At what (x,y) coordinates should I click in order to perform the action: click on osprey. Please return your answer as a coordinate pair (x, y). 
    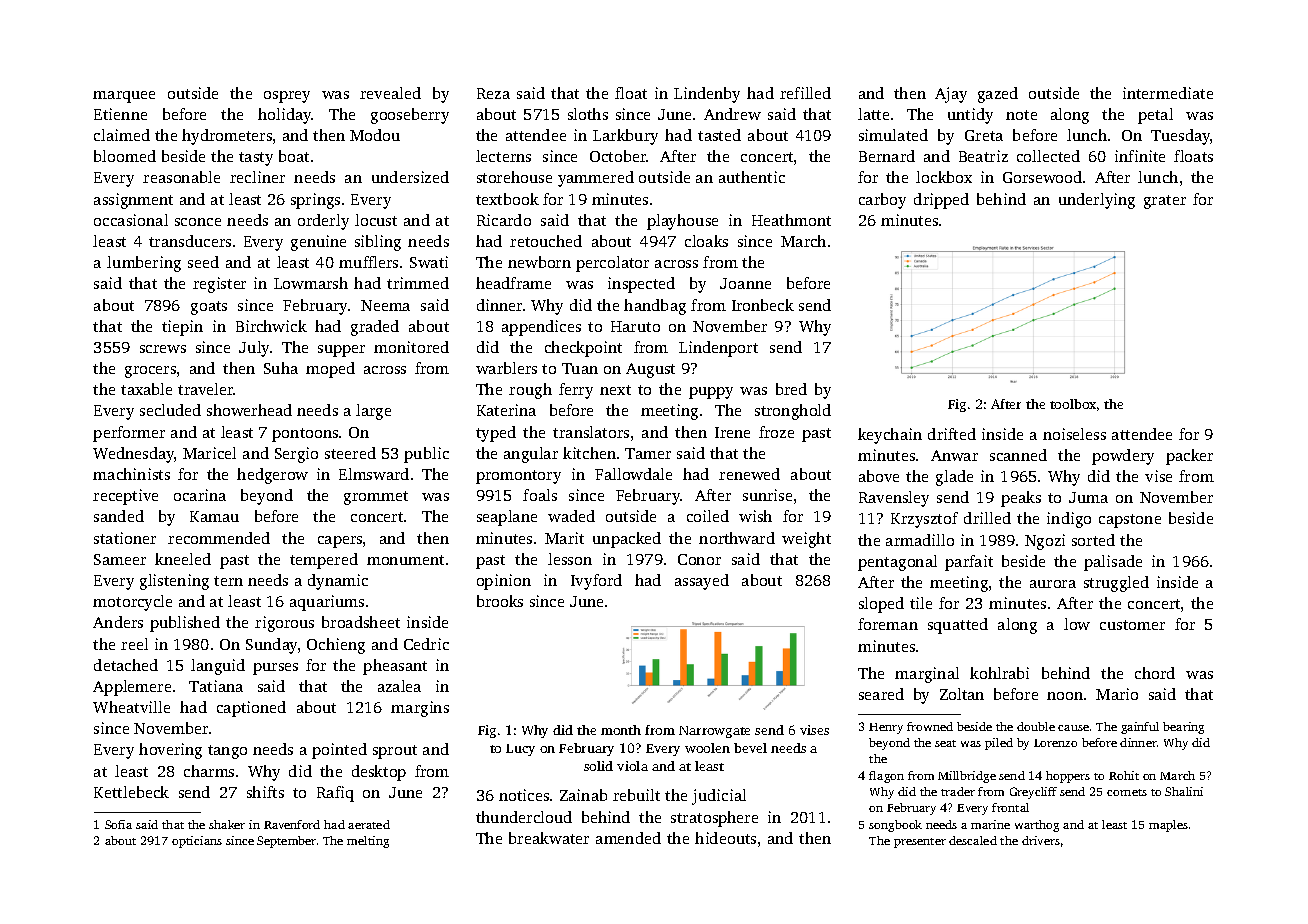
    Looking at the image, I should click on (287, 97).
